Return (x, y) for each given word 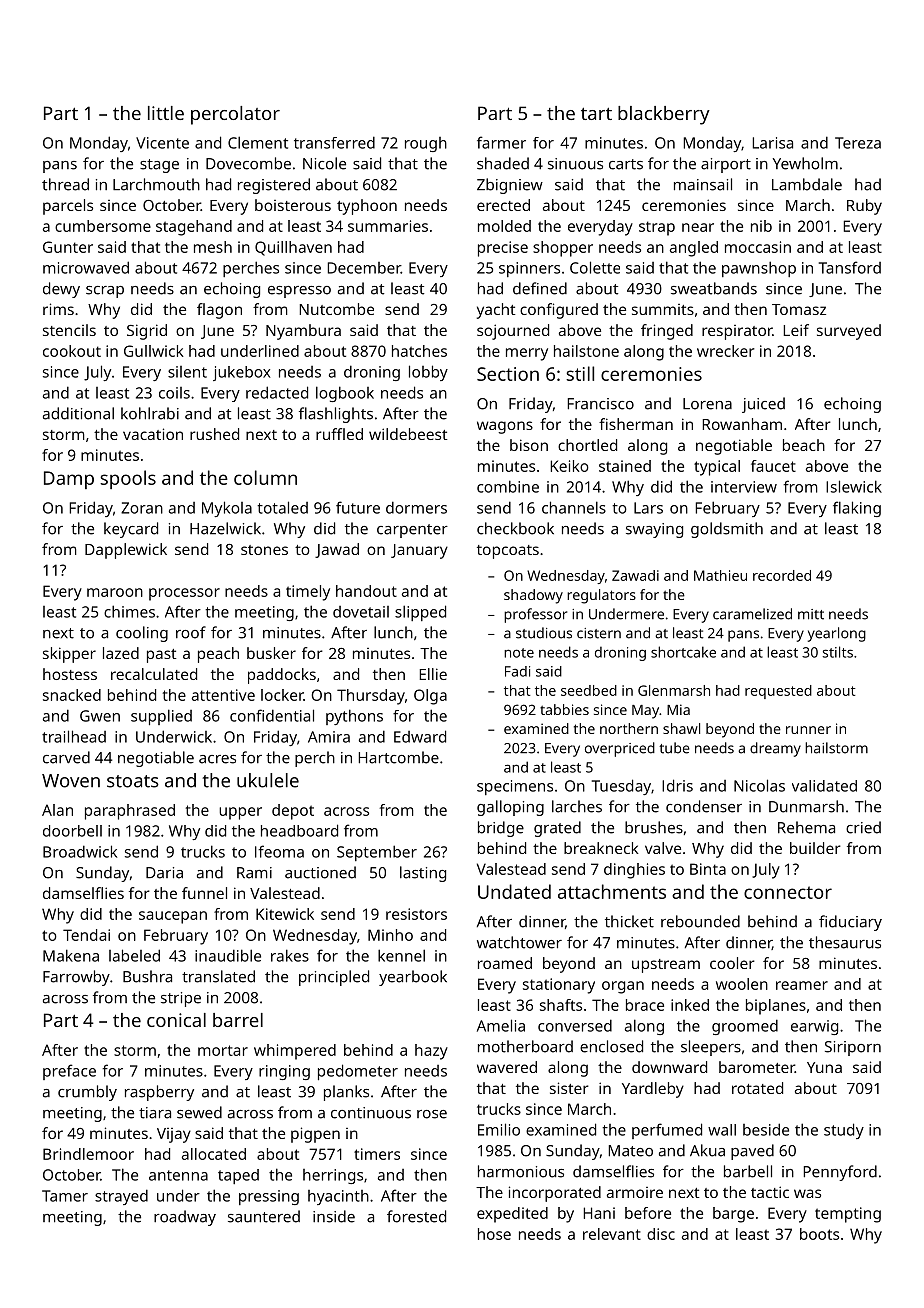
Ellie (433, 674)
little (166, 113)
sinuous (575, 164)
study (844, 1131)
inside (334, 1216)
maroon (115, 592)
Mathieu (720, 575)
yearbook (413, 978)
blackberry (664, 115)
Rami (254, 873)
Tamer (65, 1196)
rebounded (700, 921)
